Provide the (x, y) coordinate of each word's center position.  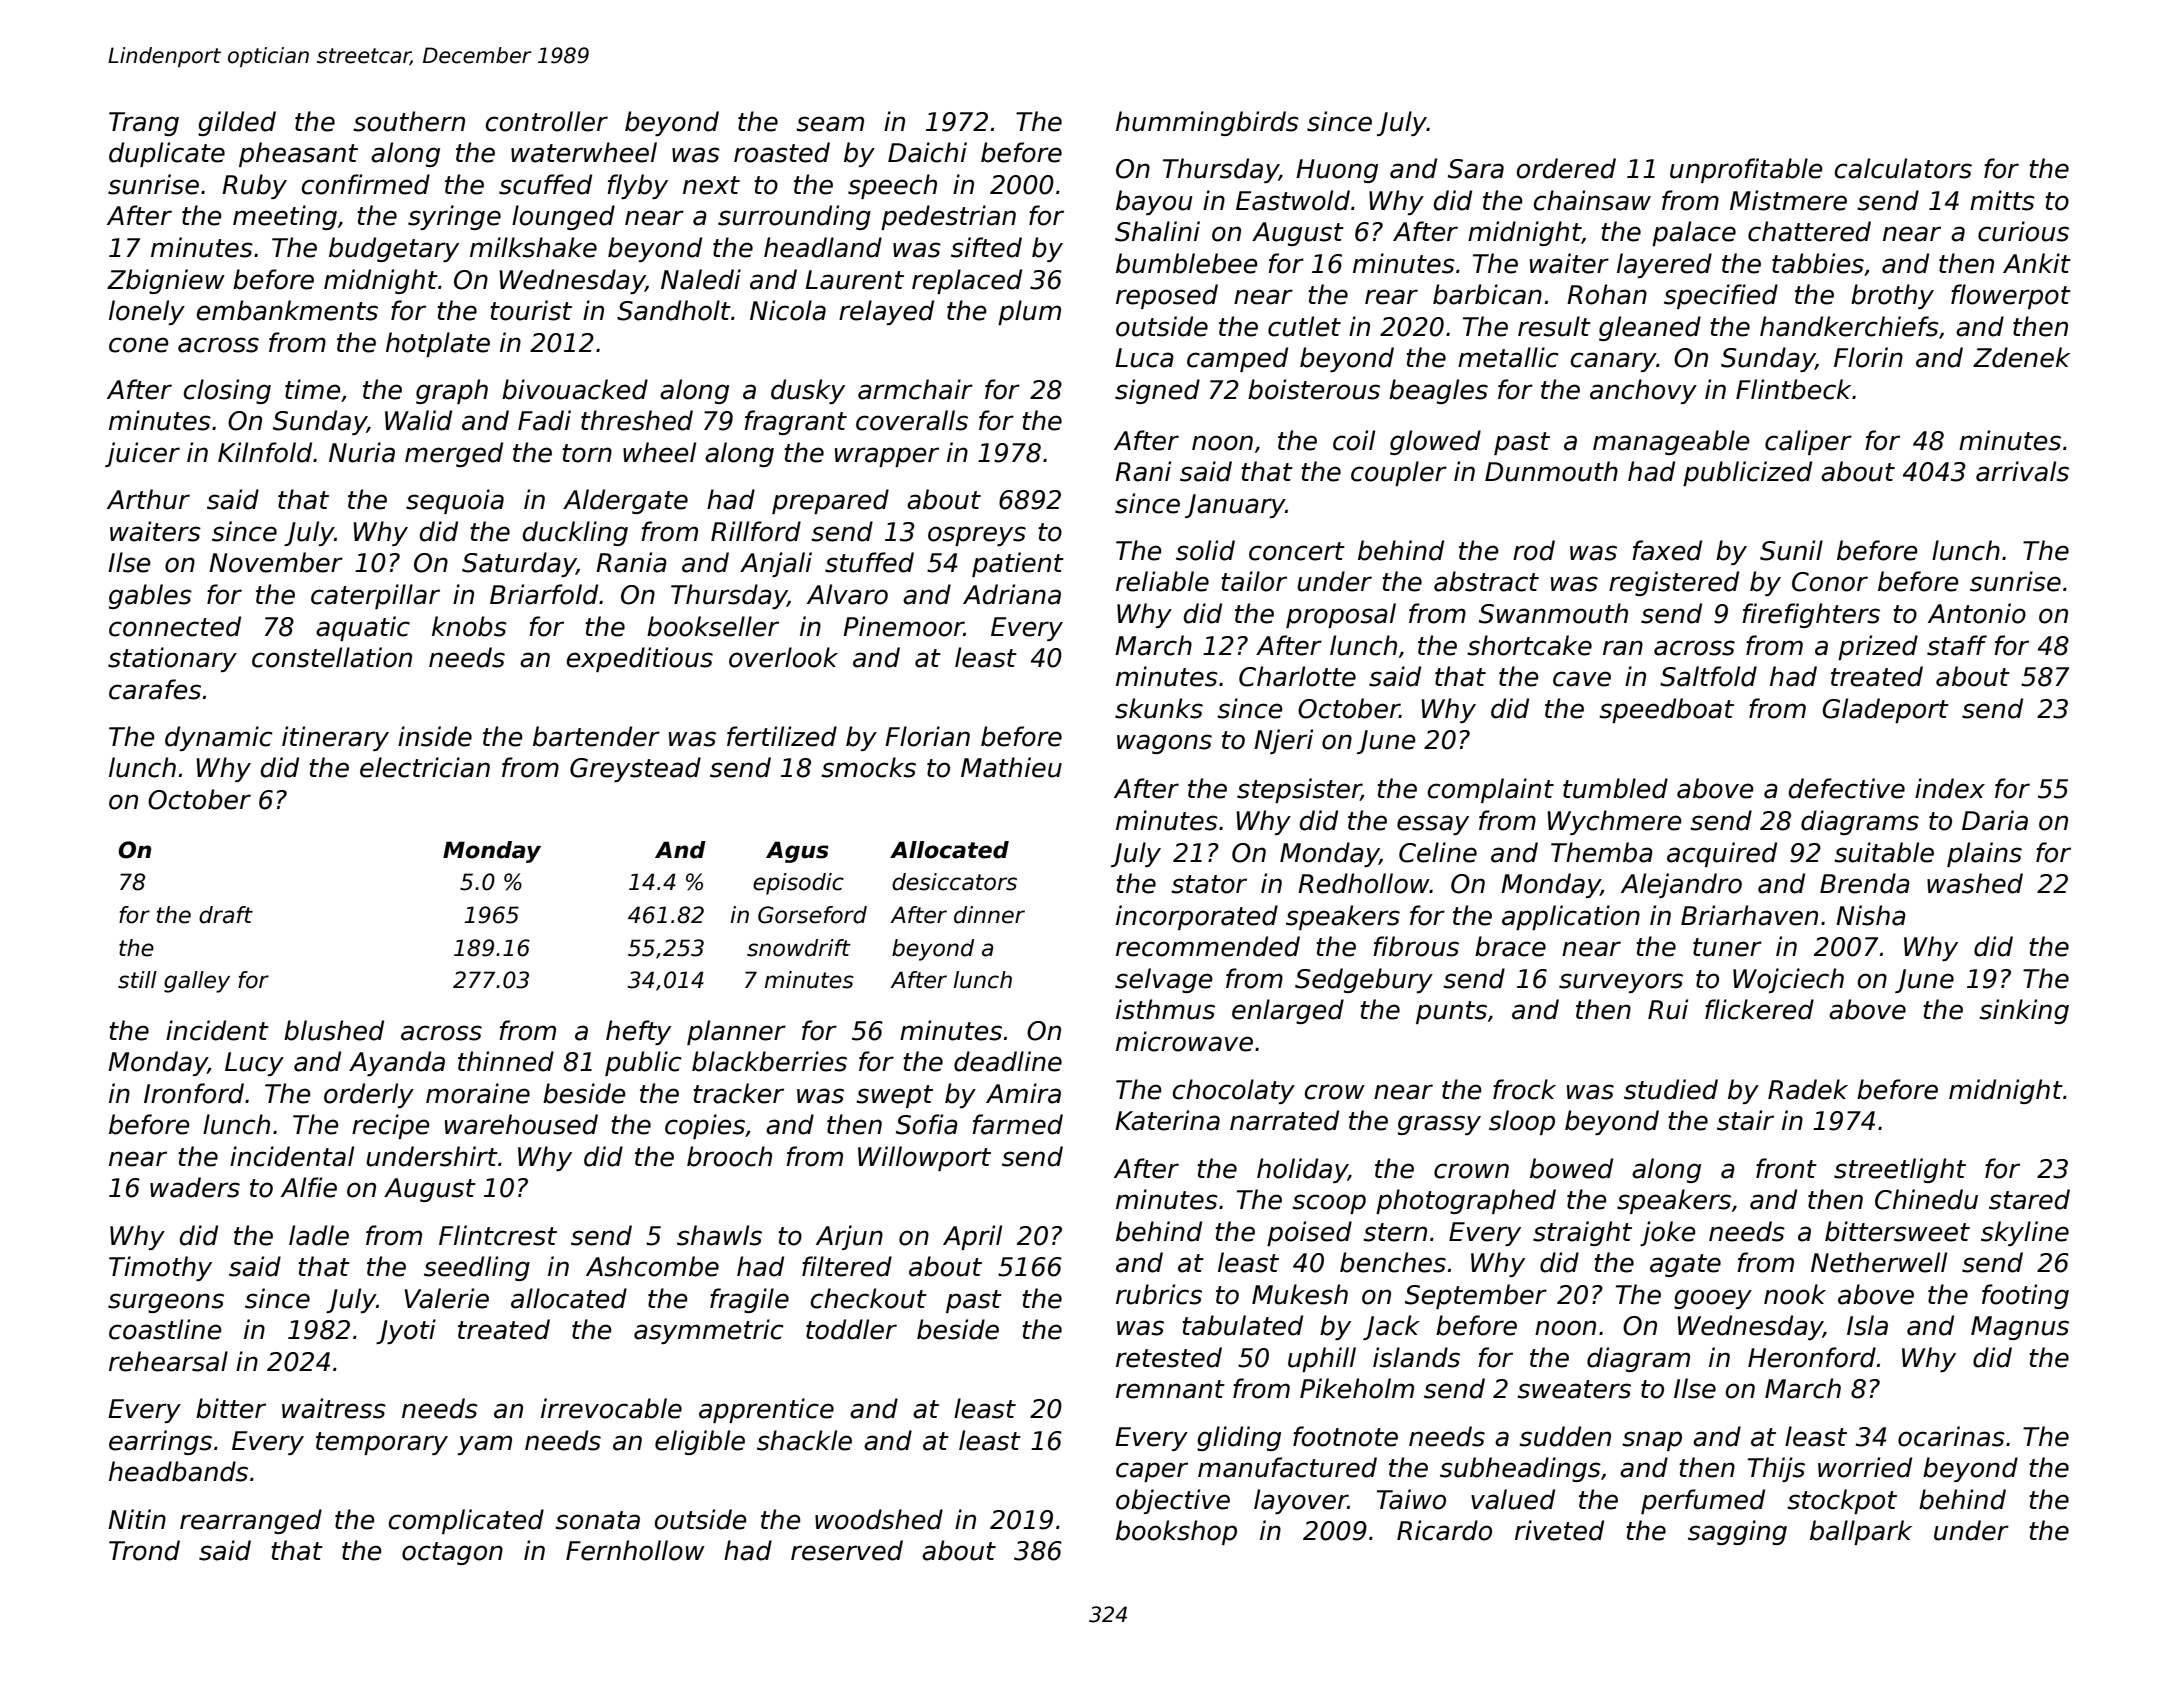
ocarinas (1951, 1436)
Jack (1391, 1327)
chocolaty (1234, 1091)
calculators (1903, 168)
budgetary (394, 249)
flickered (1759, 1009)
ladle (319, 1235)
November (276, 562)
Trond (144, 1550)
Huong (1337, 171)
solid (1205, 550)
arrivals (2022, 471)
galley (197, 982)
